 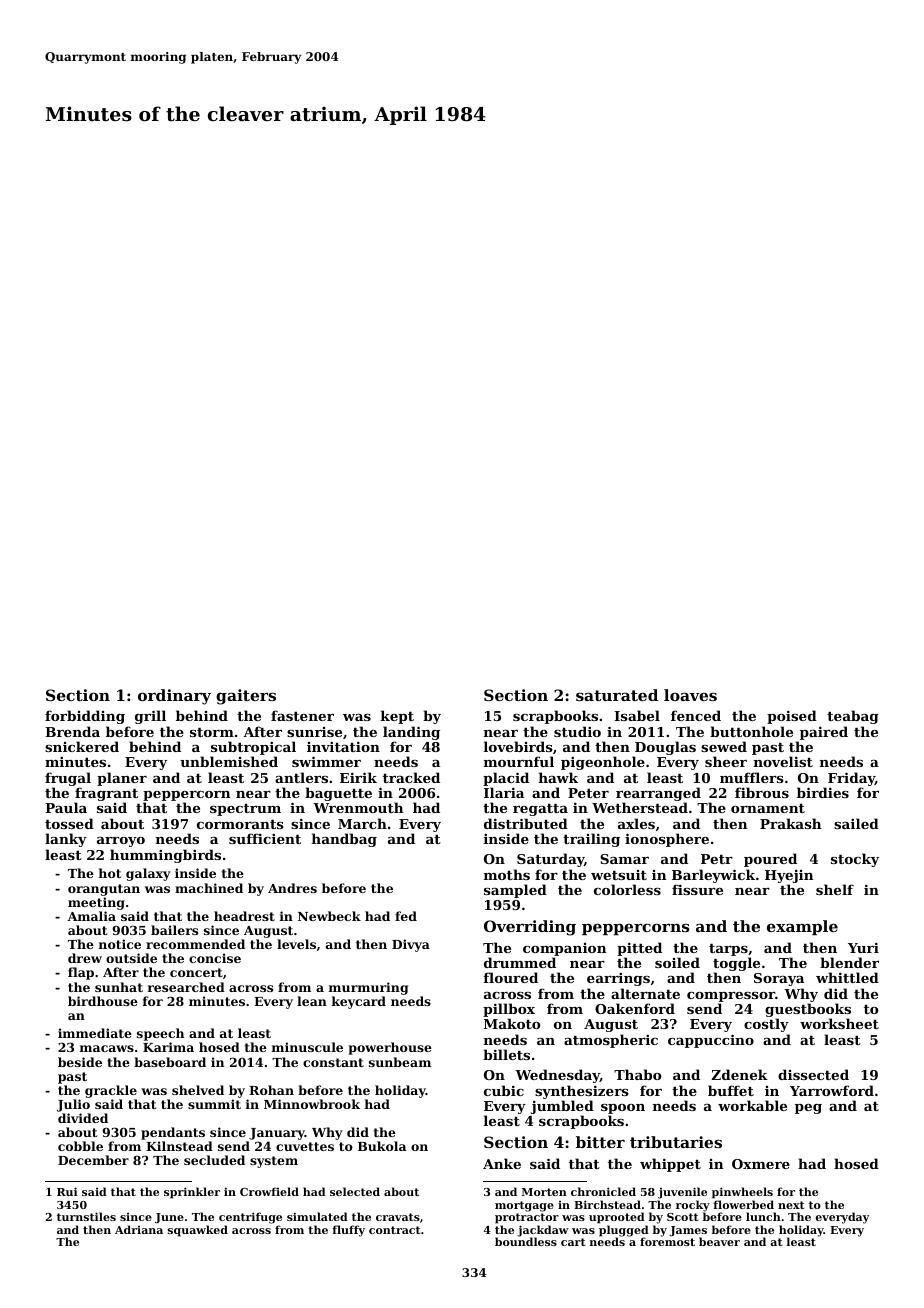 I want to click on beaver, so click(x=719, y=1241).
